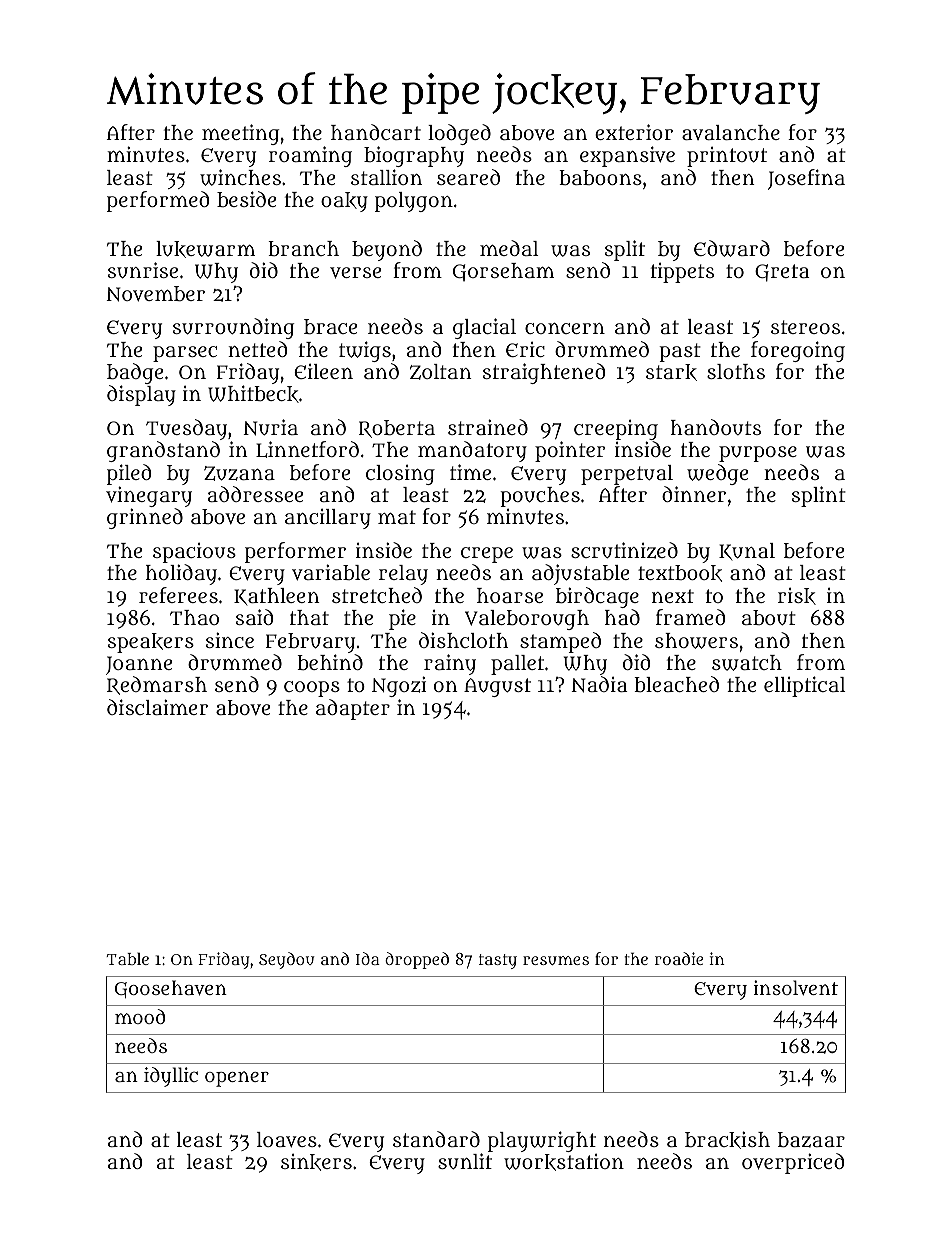  What do you see at coordinates (680, 573) in the screenshot?
I see `textbook` at bounding box center [680, 573].
